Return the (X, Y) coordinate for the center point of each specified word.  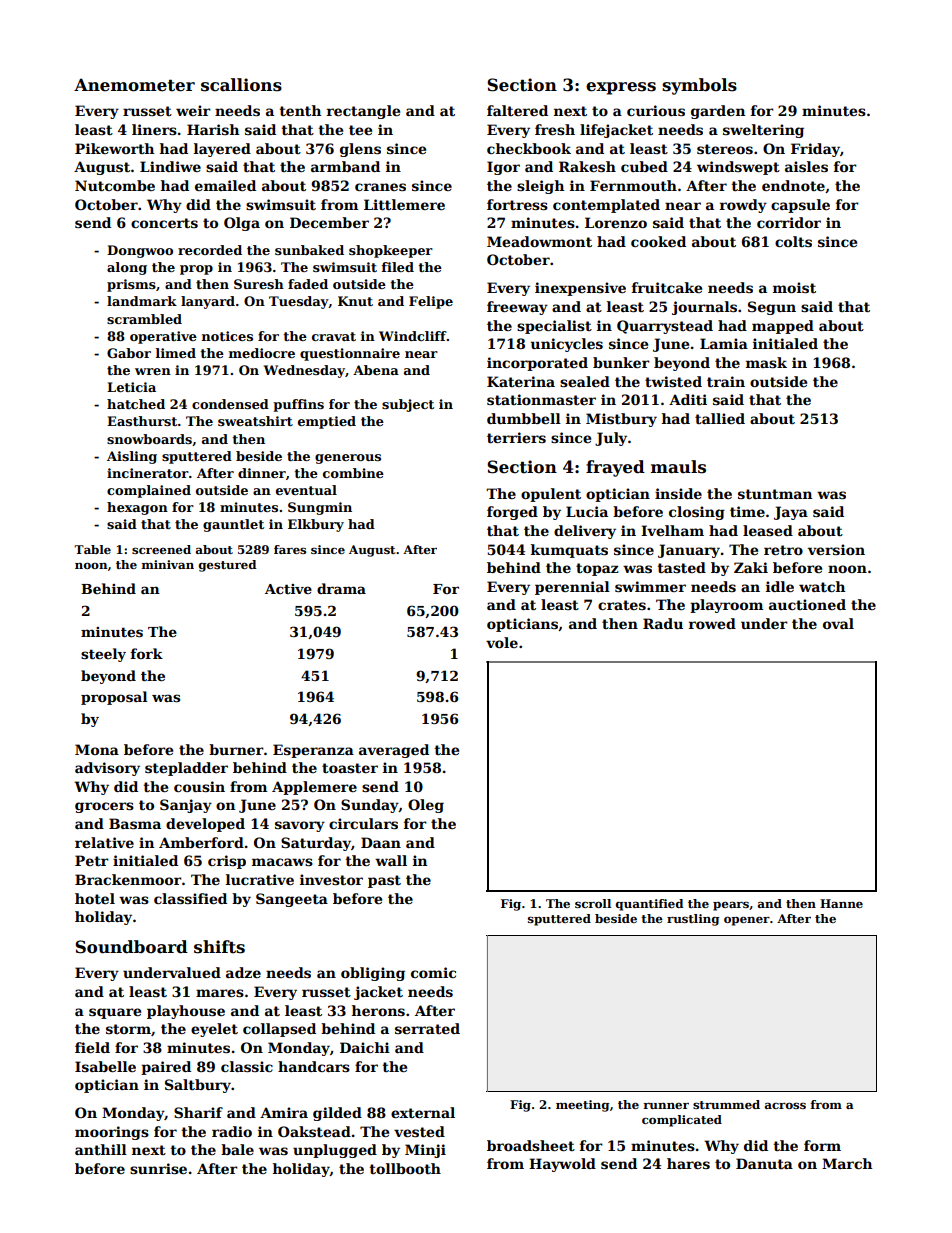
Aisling (132, 457)
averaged (394, 751)
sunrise (158, 1168)
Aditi (688, 399)
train (726, 381)
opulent (551, 495)
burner (236, 749)
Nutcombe (115, 185)
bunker (621, 362)
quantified (650, 905)
